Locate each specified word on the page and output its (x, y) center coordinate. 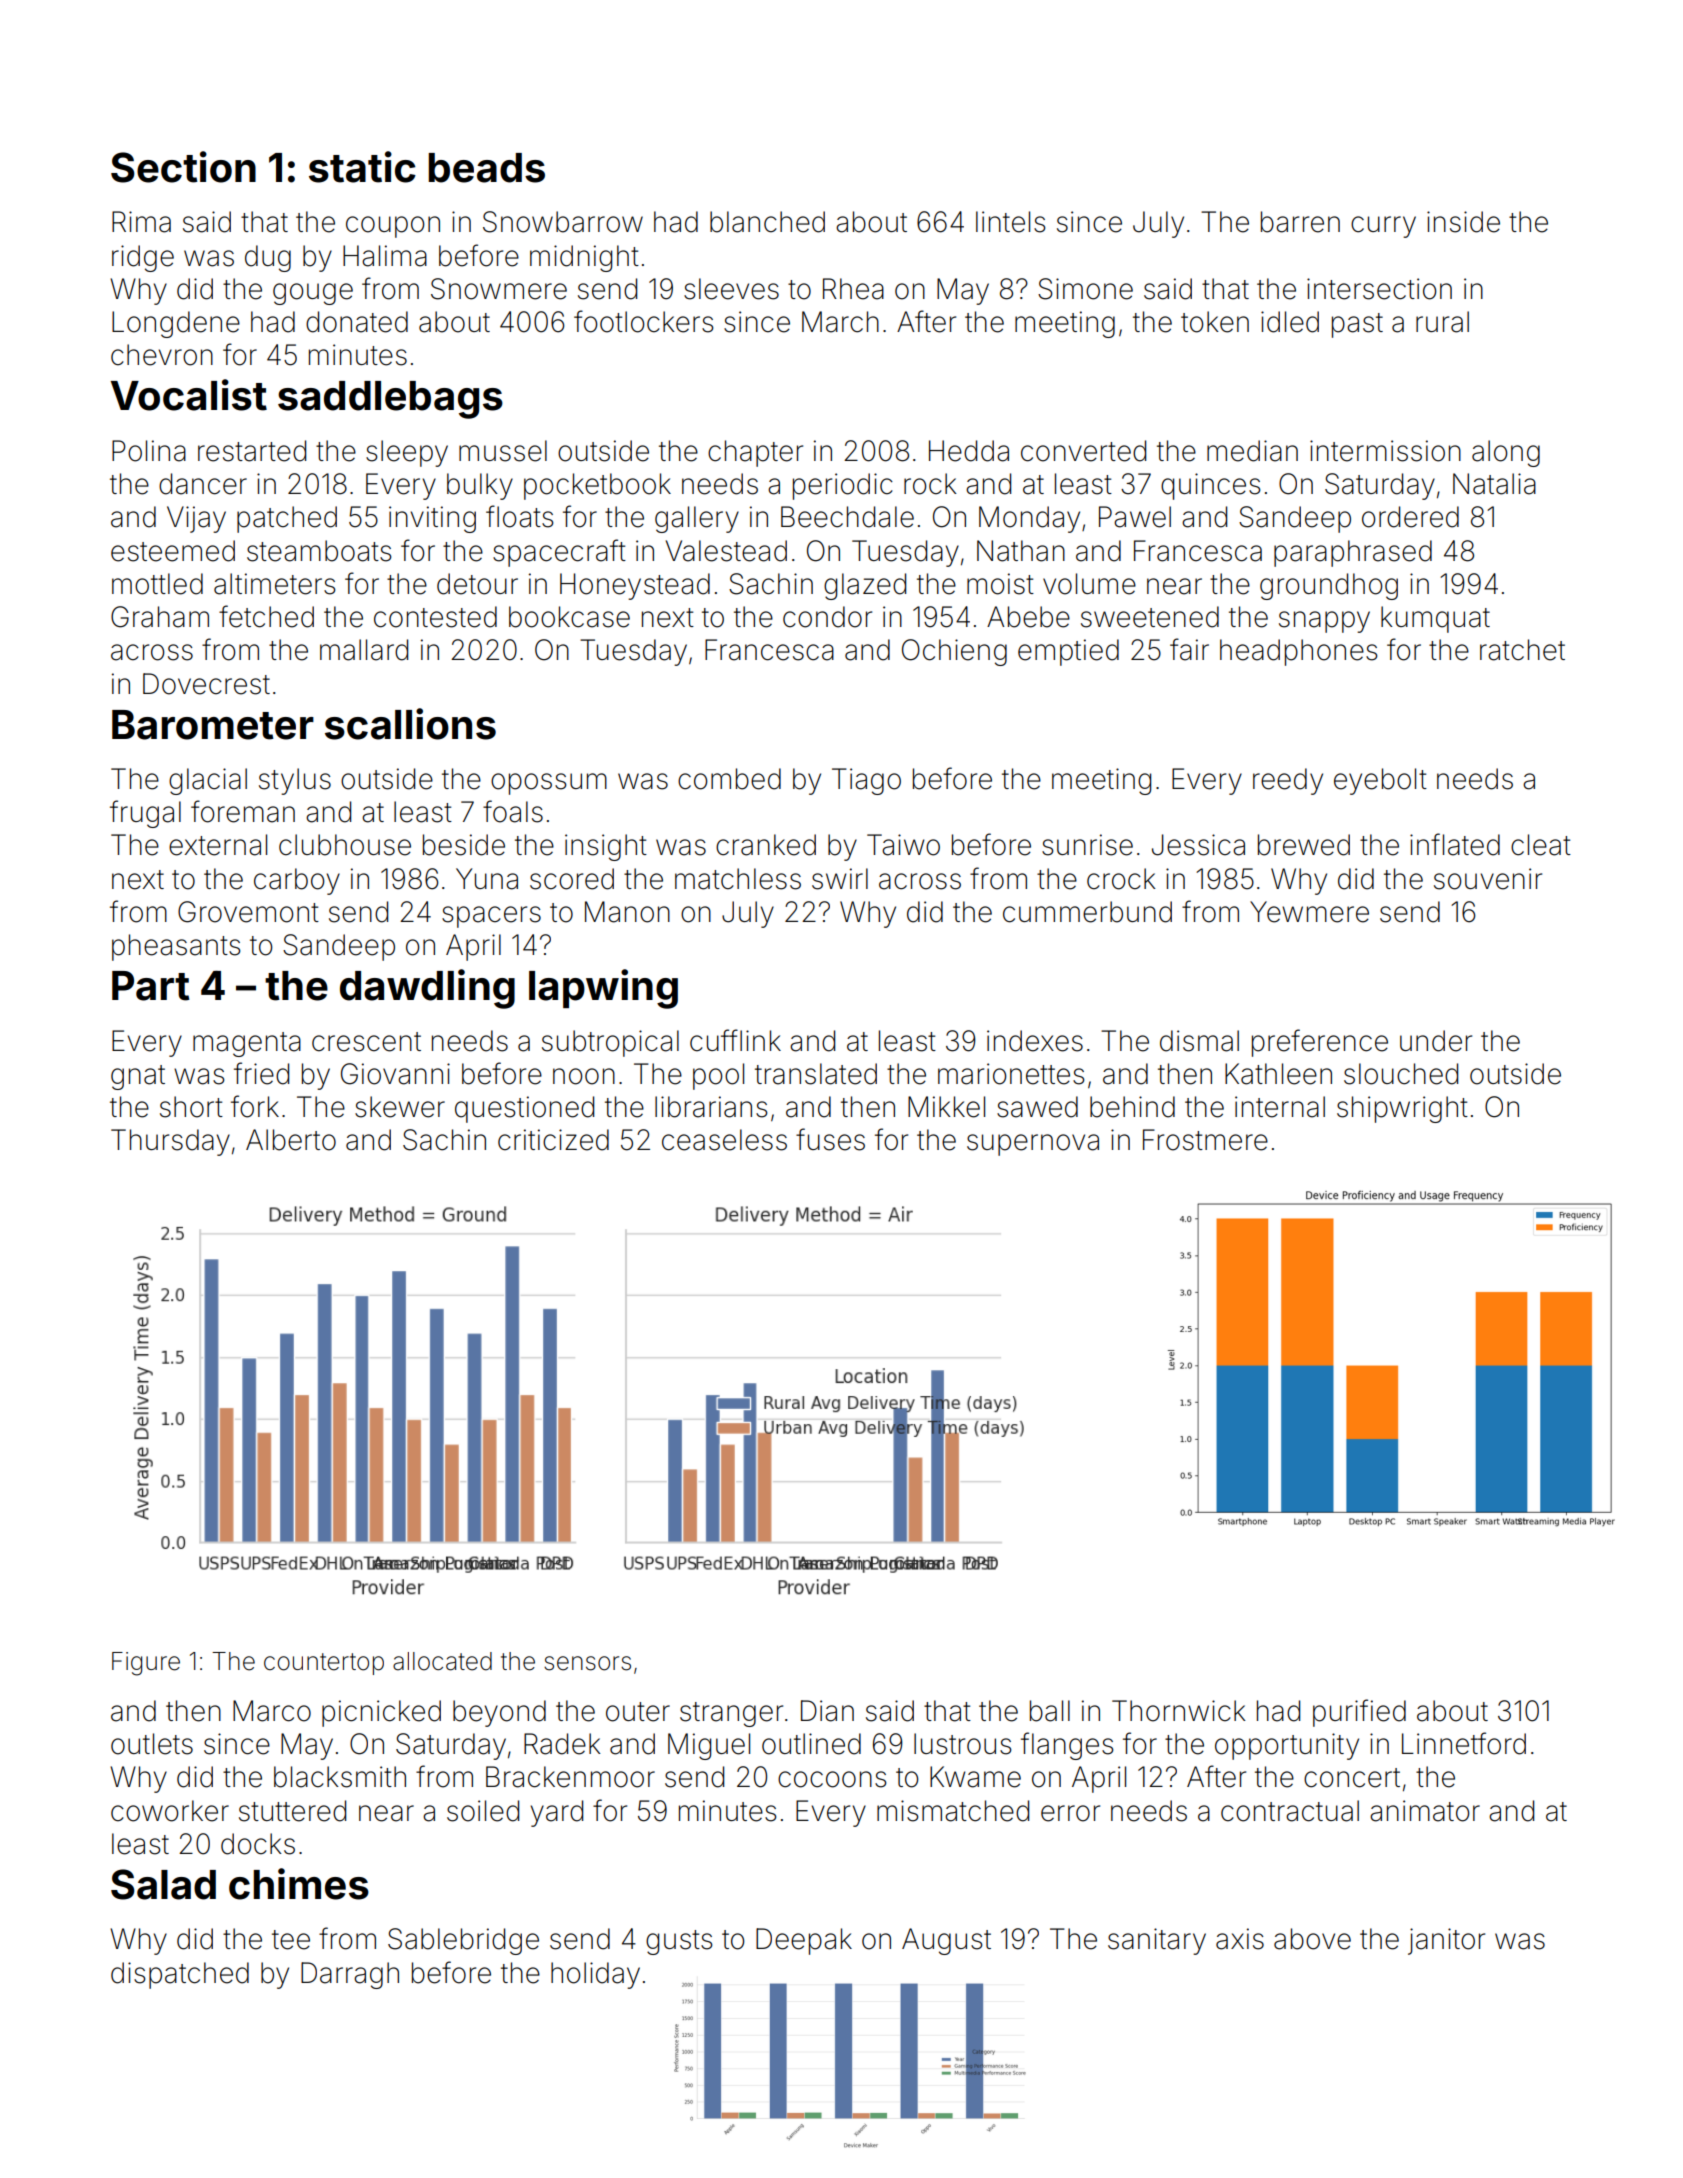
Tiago (866, 781)
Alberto (291, 1140)
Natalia (1494, 484)
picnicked (381, 1713)
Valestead (726, 551)
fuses (830, 1139)
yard (557, 1813)
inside (1463, 222)
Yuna (487, 879)
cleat (1541, 845)
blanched (767, 222)
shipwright (1402, 1109)
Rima (141, 222)
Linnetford (1464, 1743)
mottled (157, 584)
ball (1050, 1711)
